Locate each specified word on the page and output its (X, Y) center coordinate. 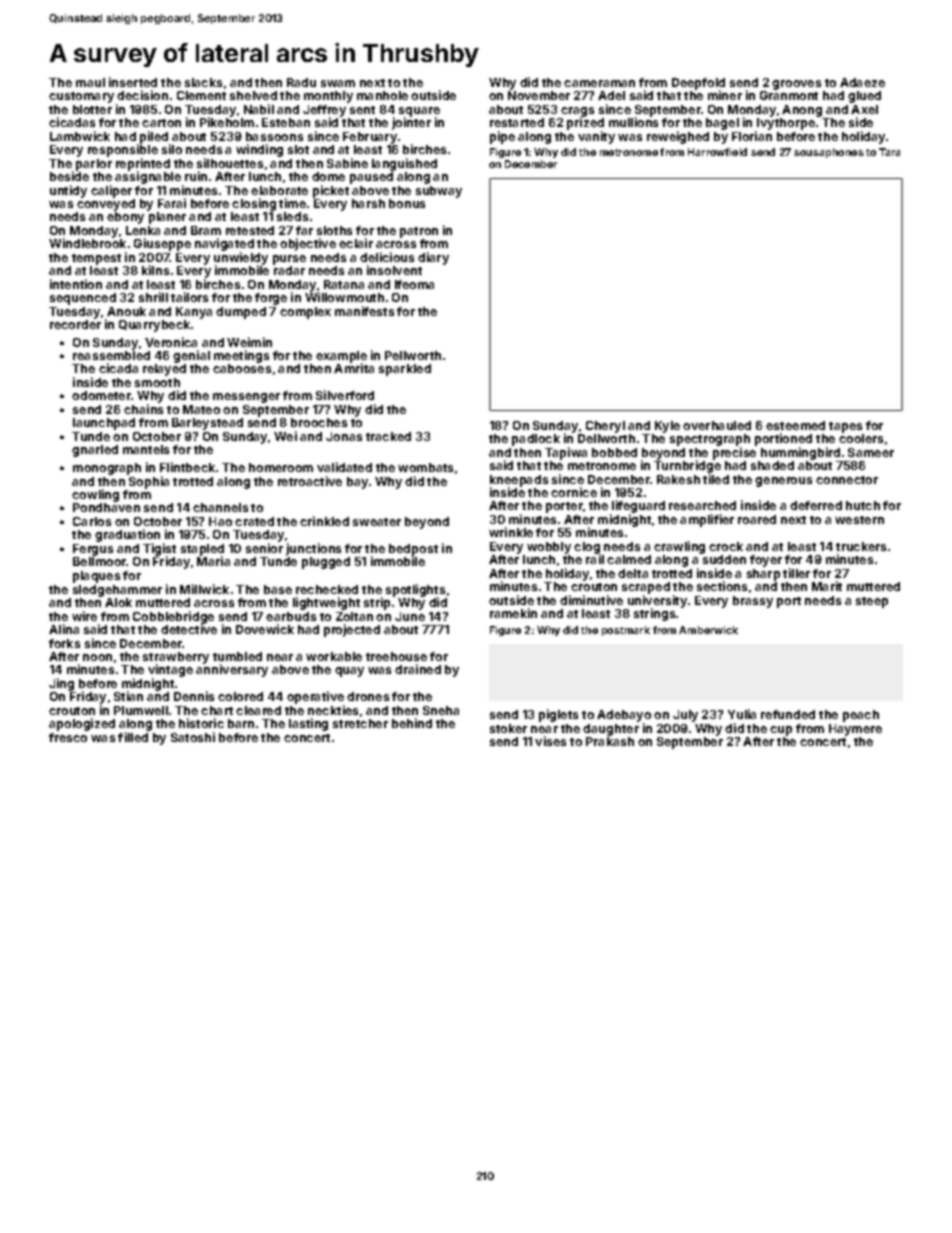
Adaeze (862, 82)
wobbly (549, 548)
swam (338, 83)
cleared (258, 710)
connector (847, 480)
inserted (133, 82)
